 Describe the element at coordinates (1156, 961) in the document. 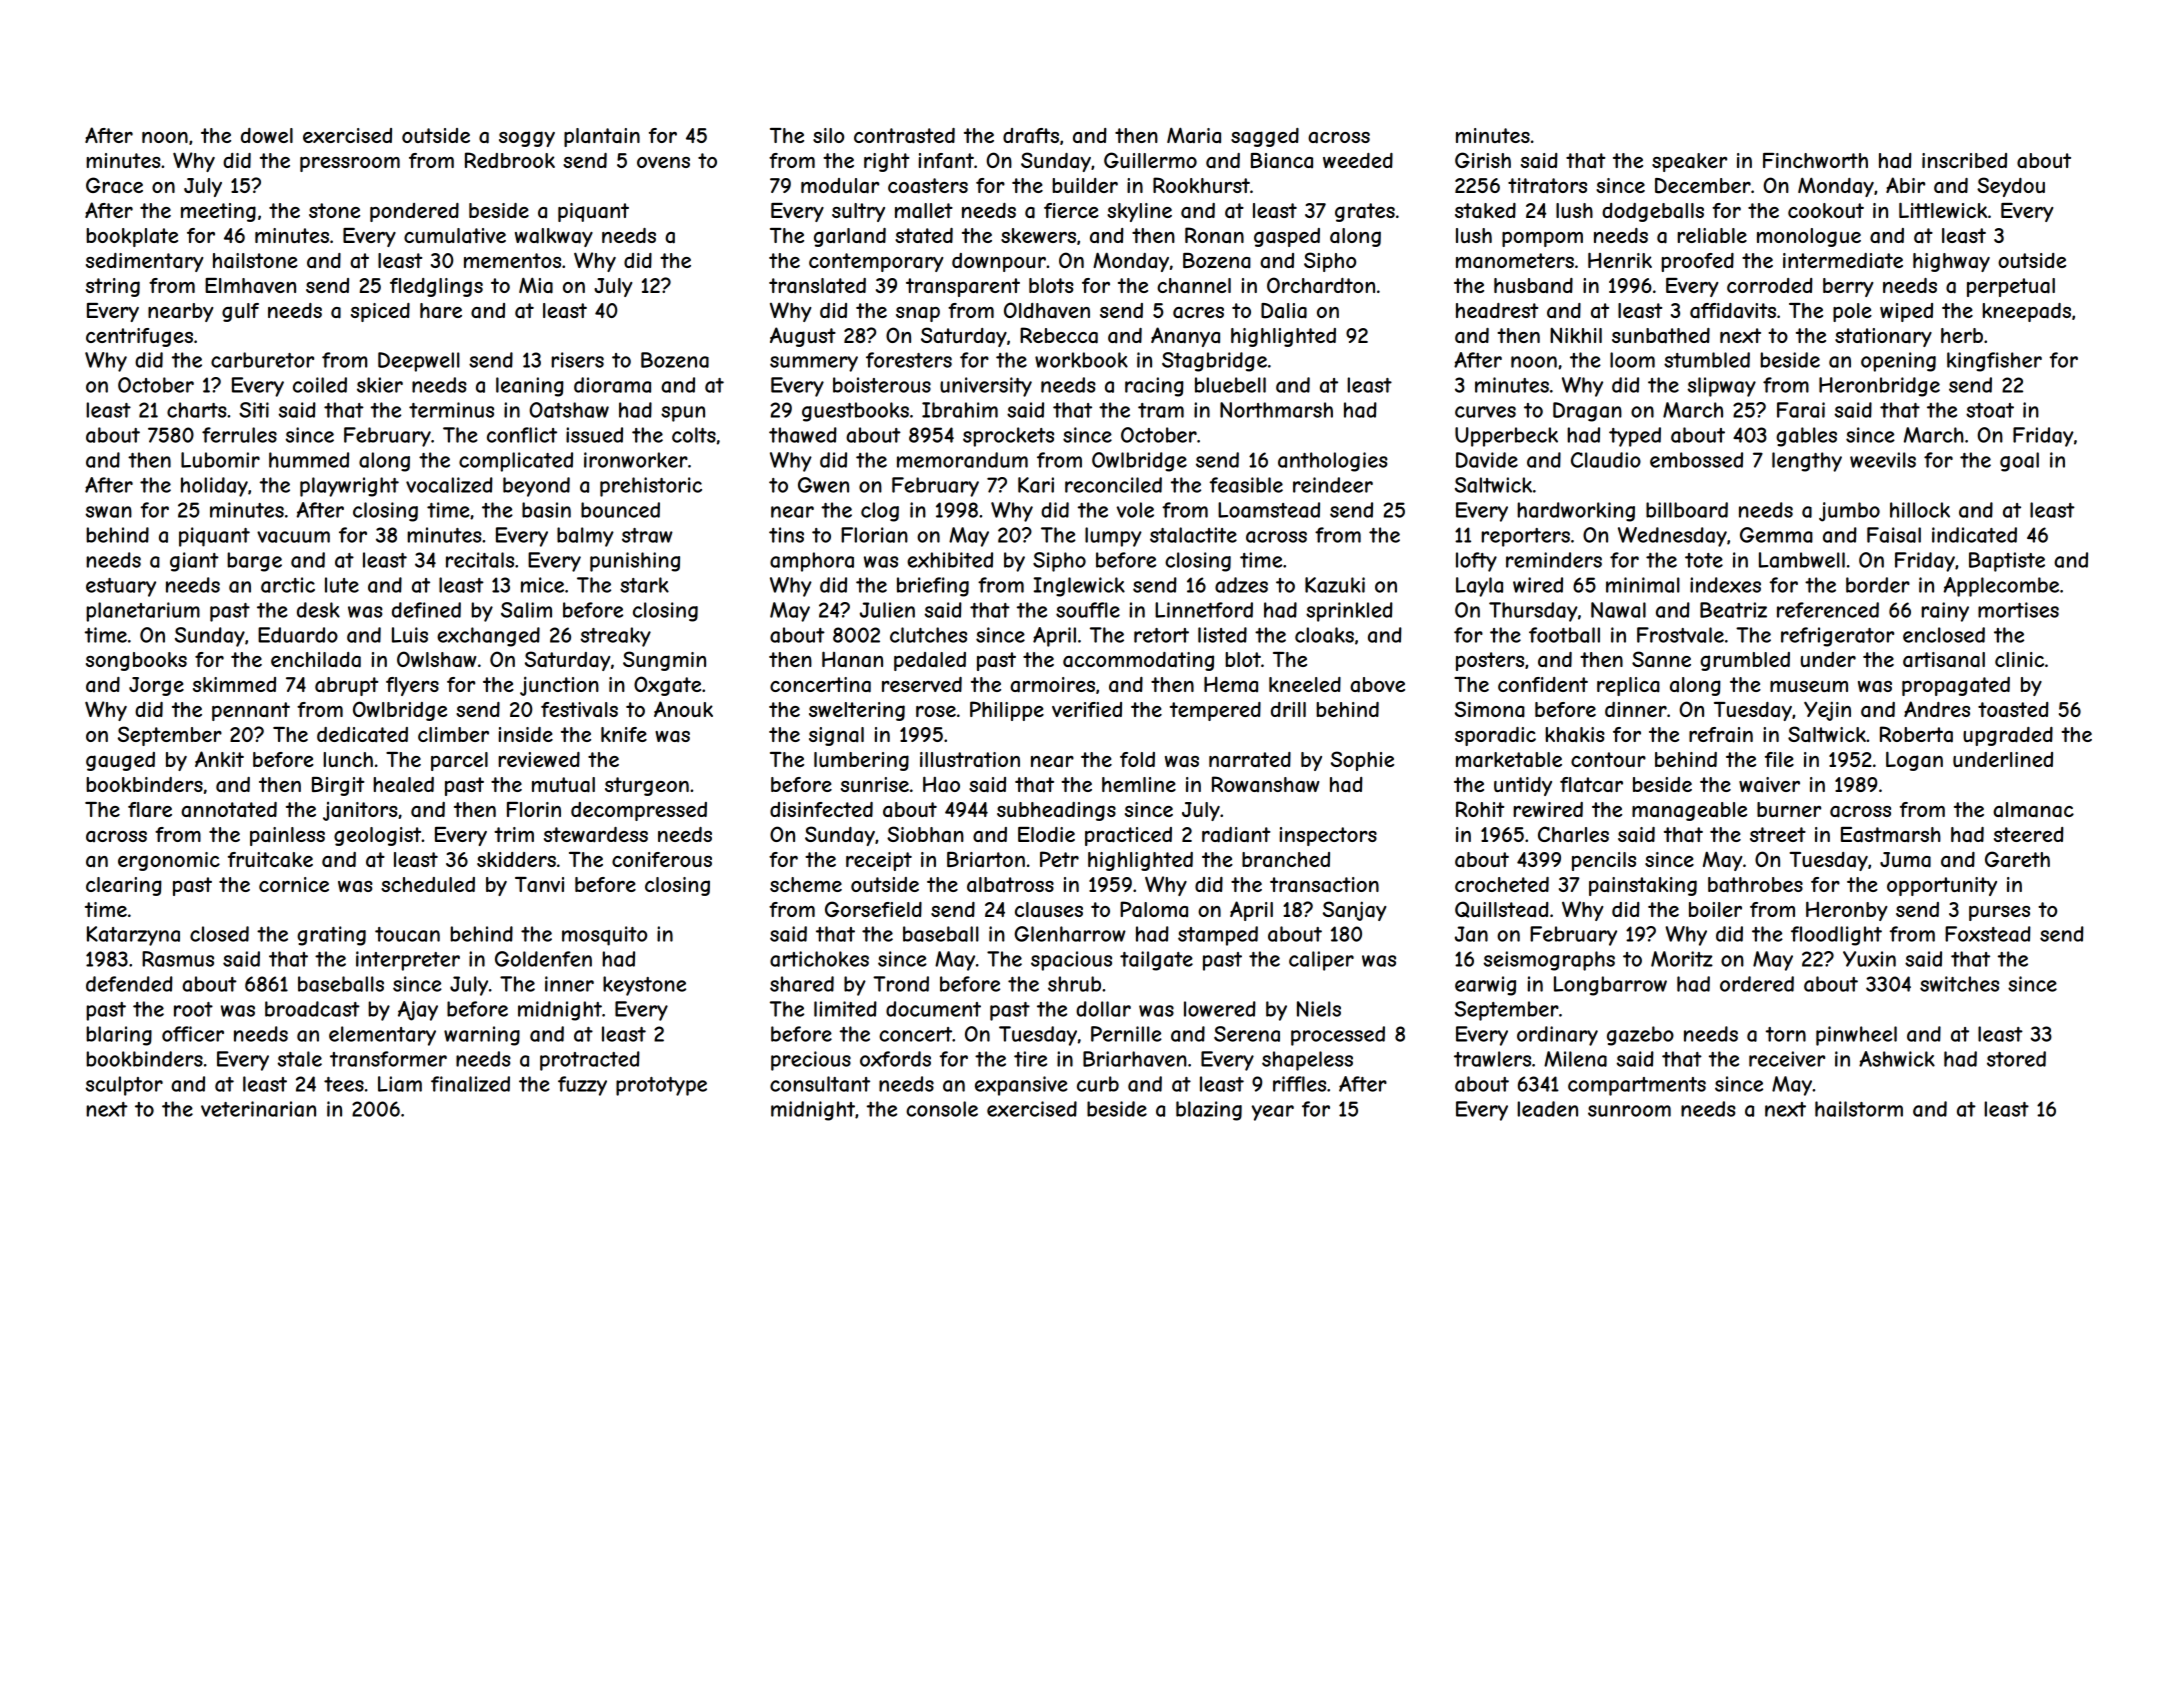

I see `tailgate` at that location.
